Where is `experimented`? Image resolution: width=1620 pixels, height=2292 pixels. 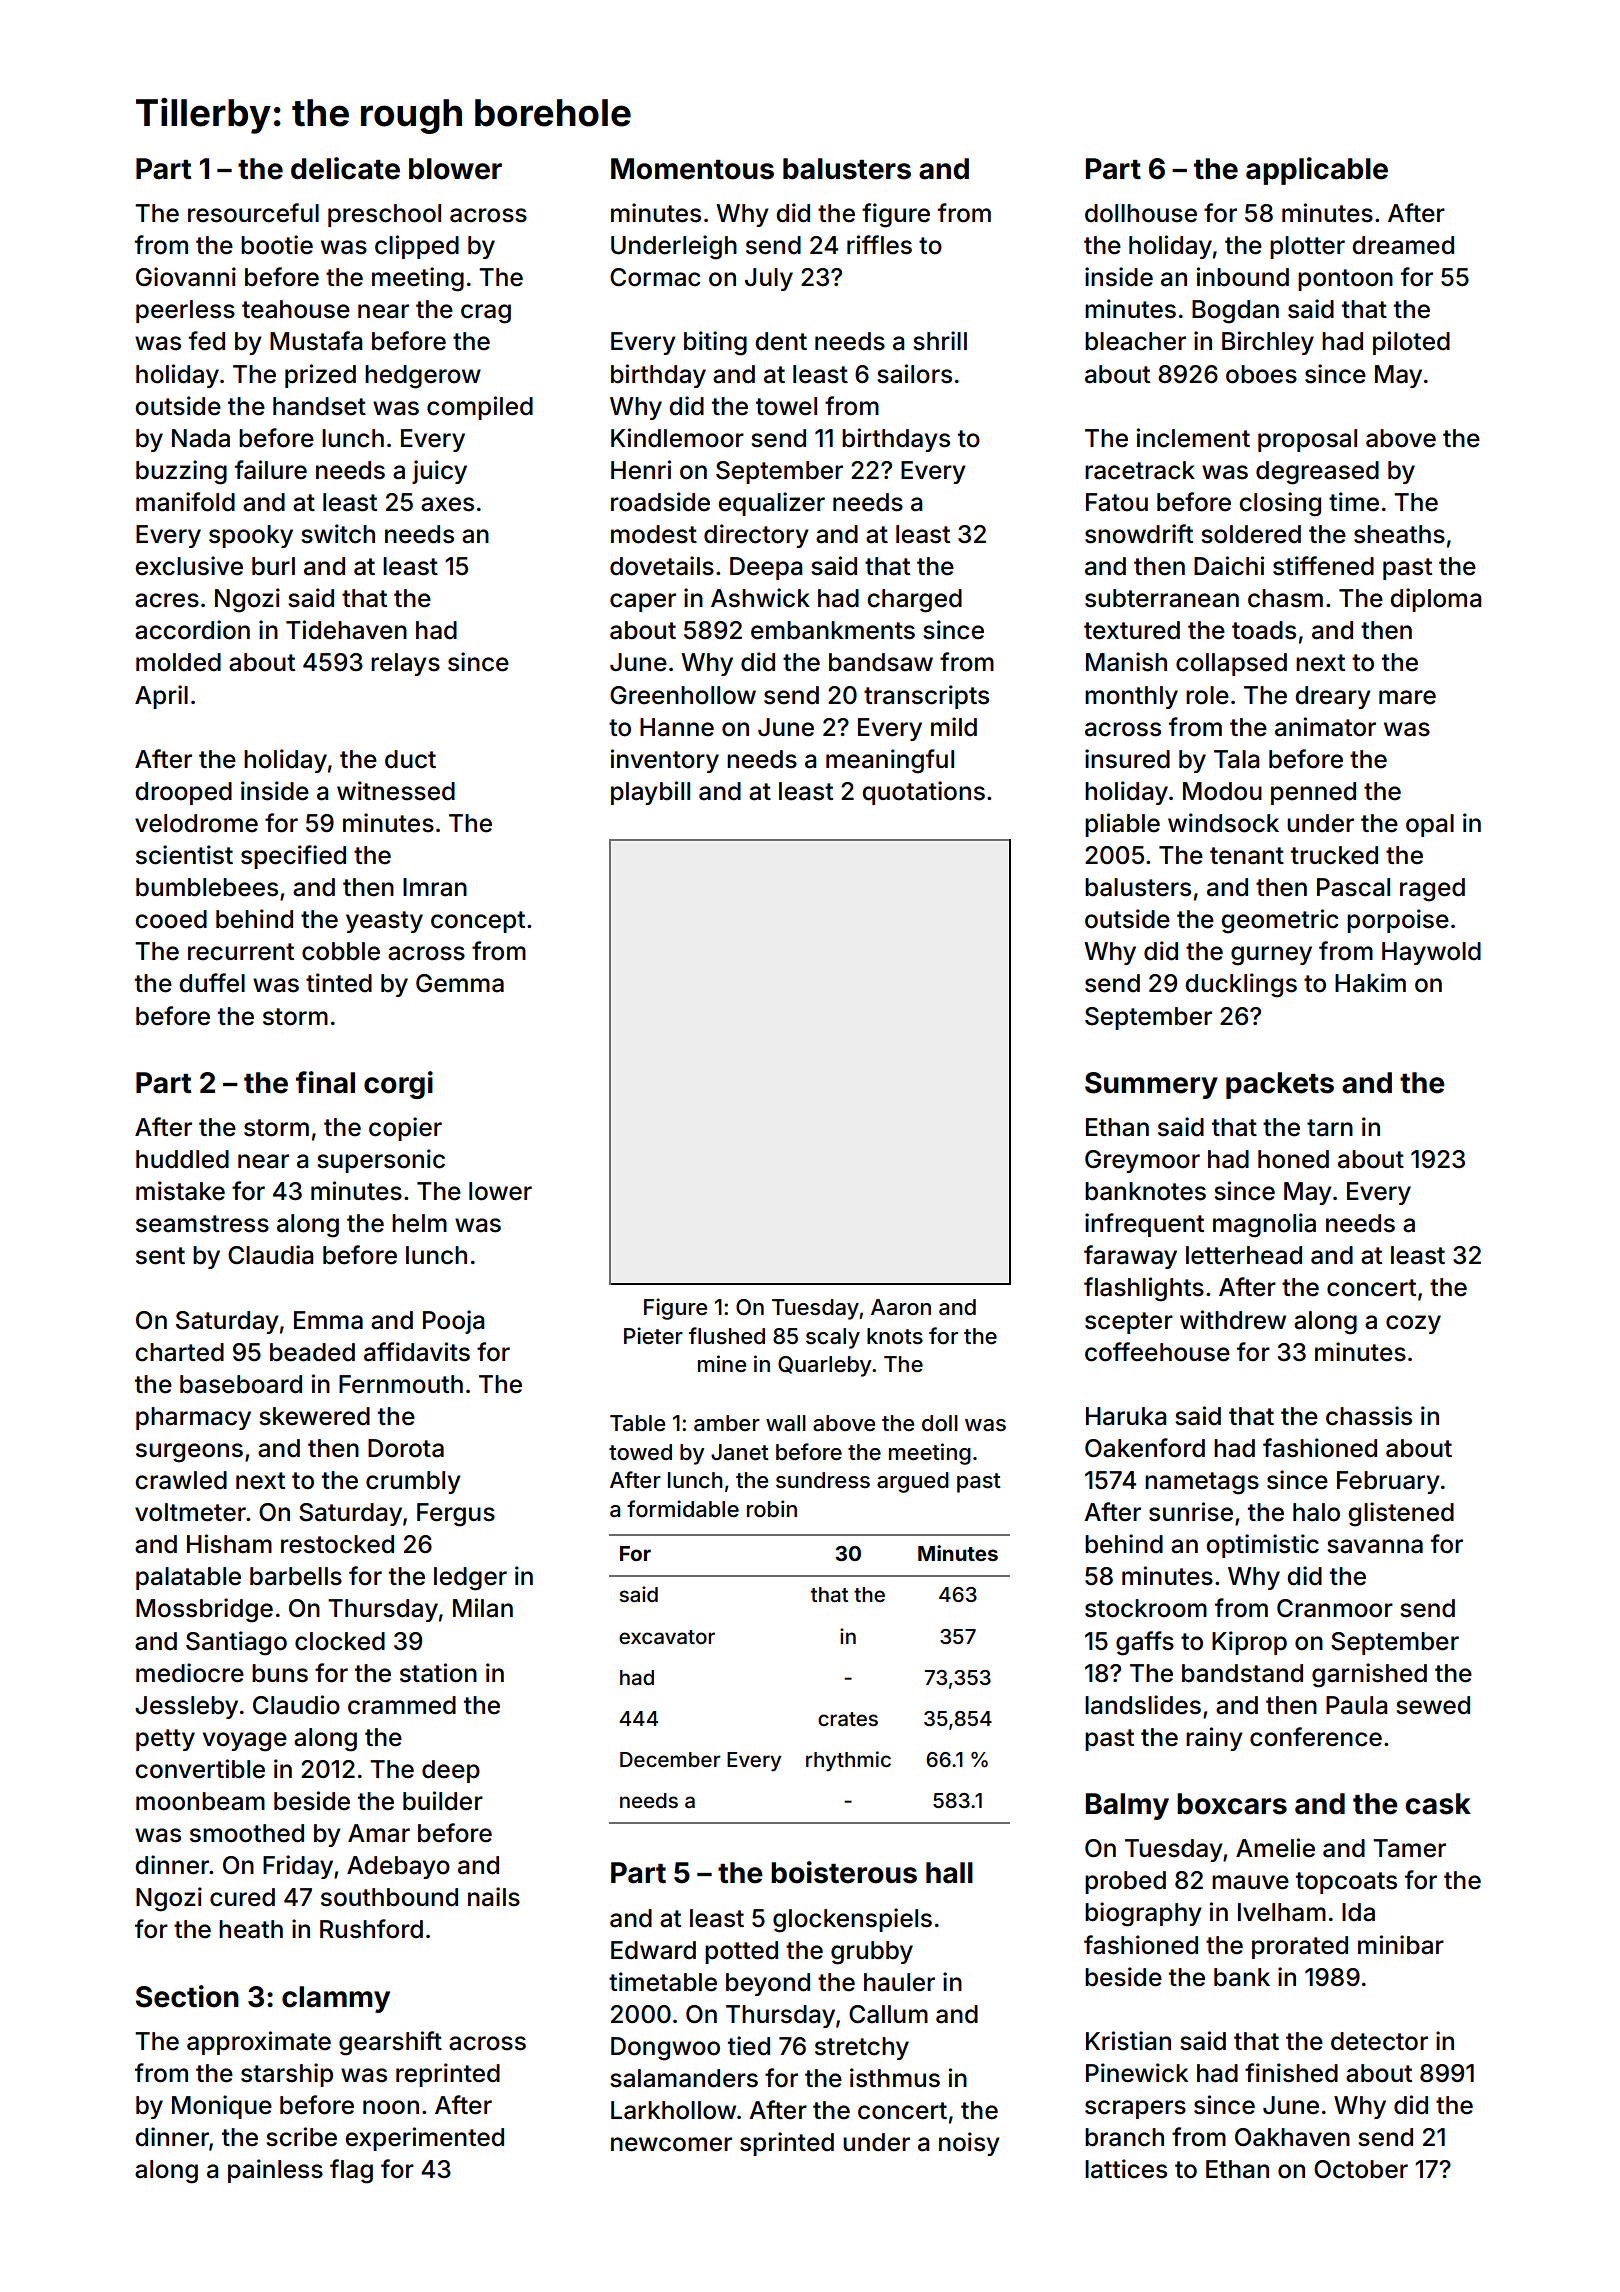 experimented is located at coordinates (424, 2139).
